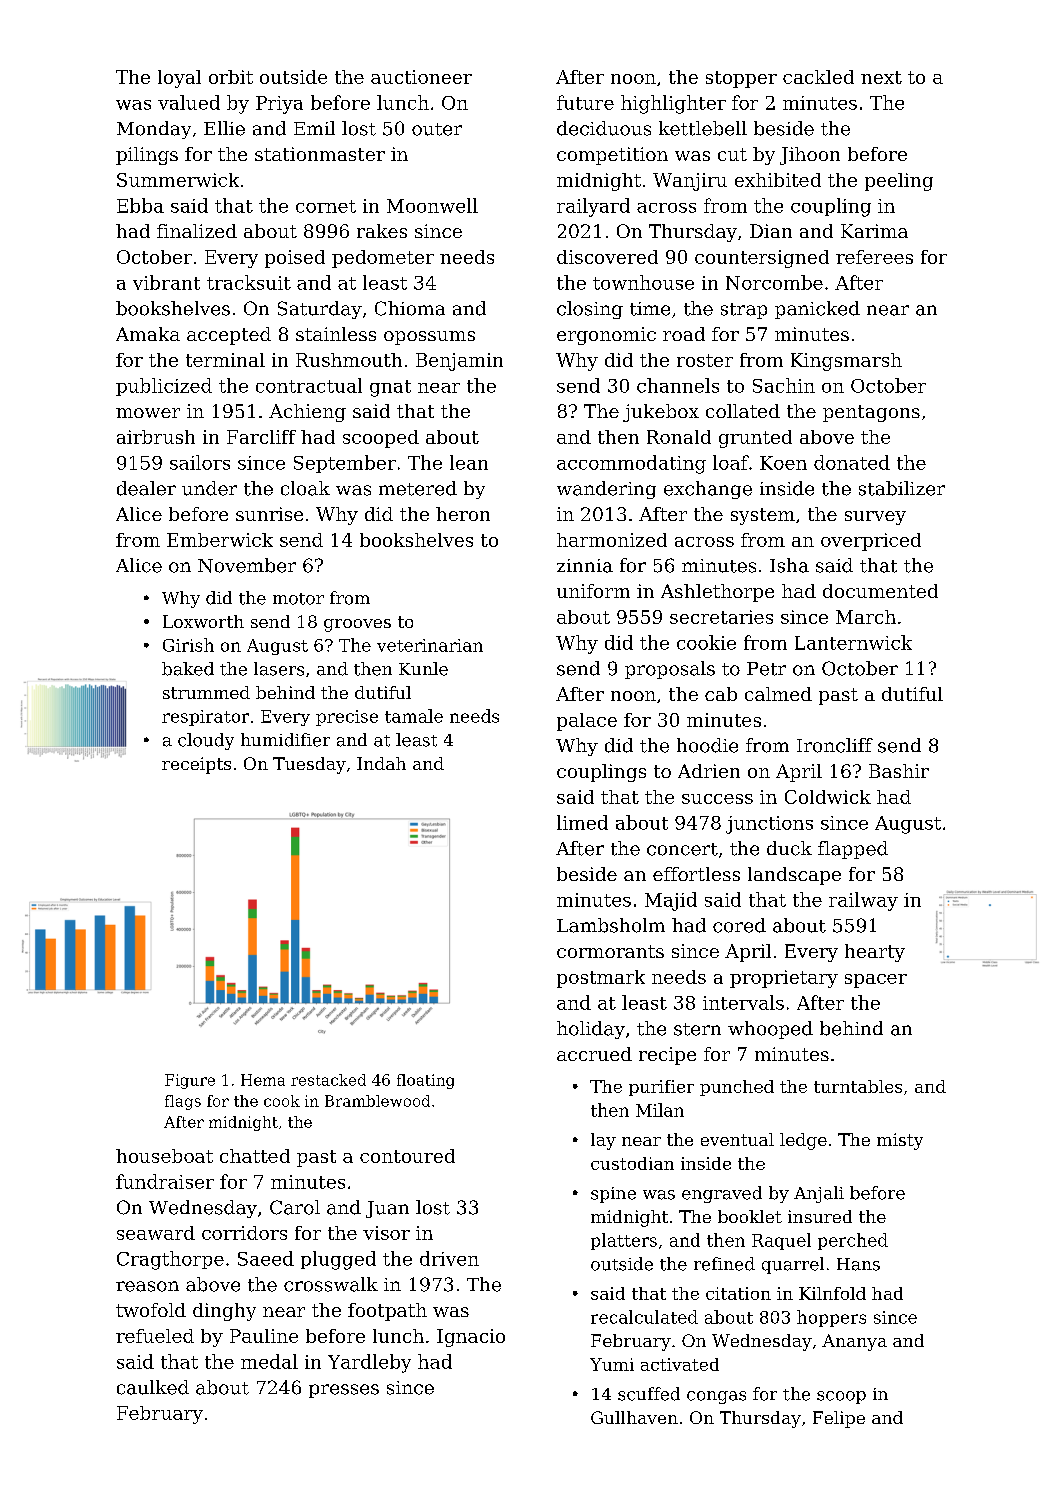 Image resolution: width=1063 pixels, height=1509 pixels. Describe the element at coordinates (377, 1101) in the page. I see `Bramblewood` at that location.
